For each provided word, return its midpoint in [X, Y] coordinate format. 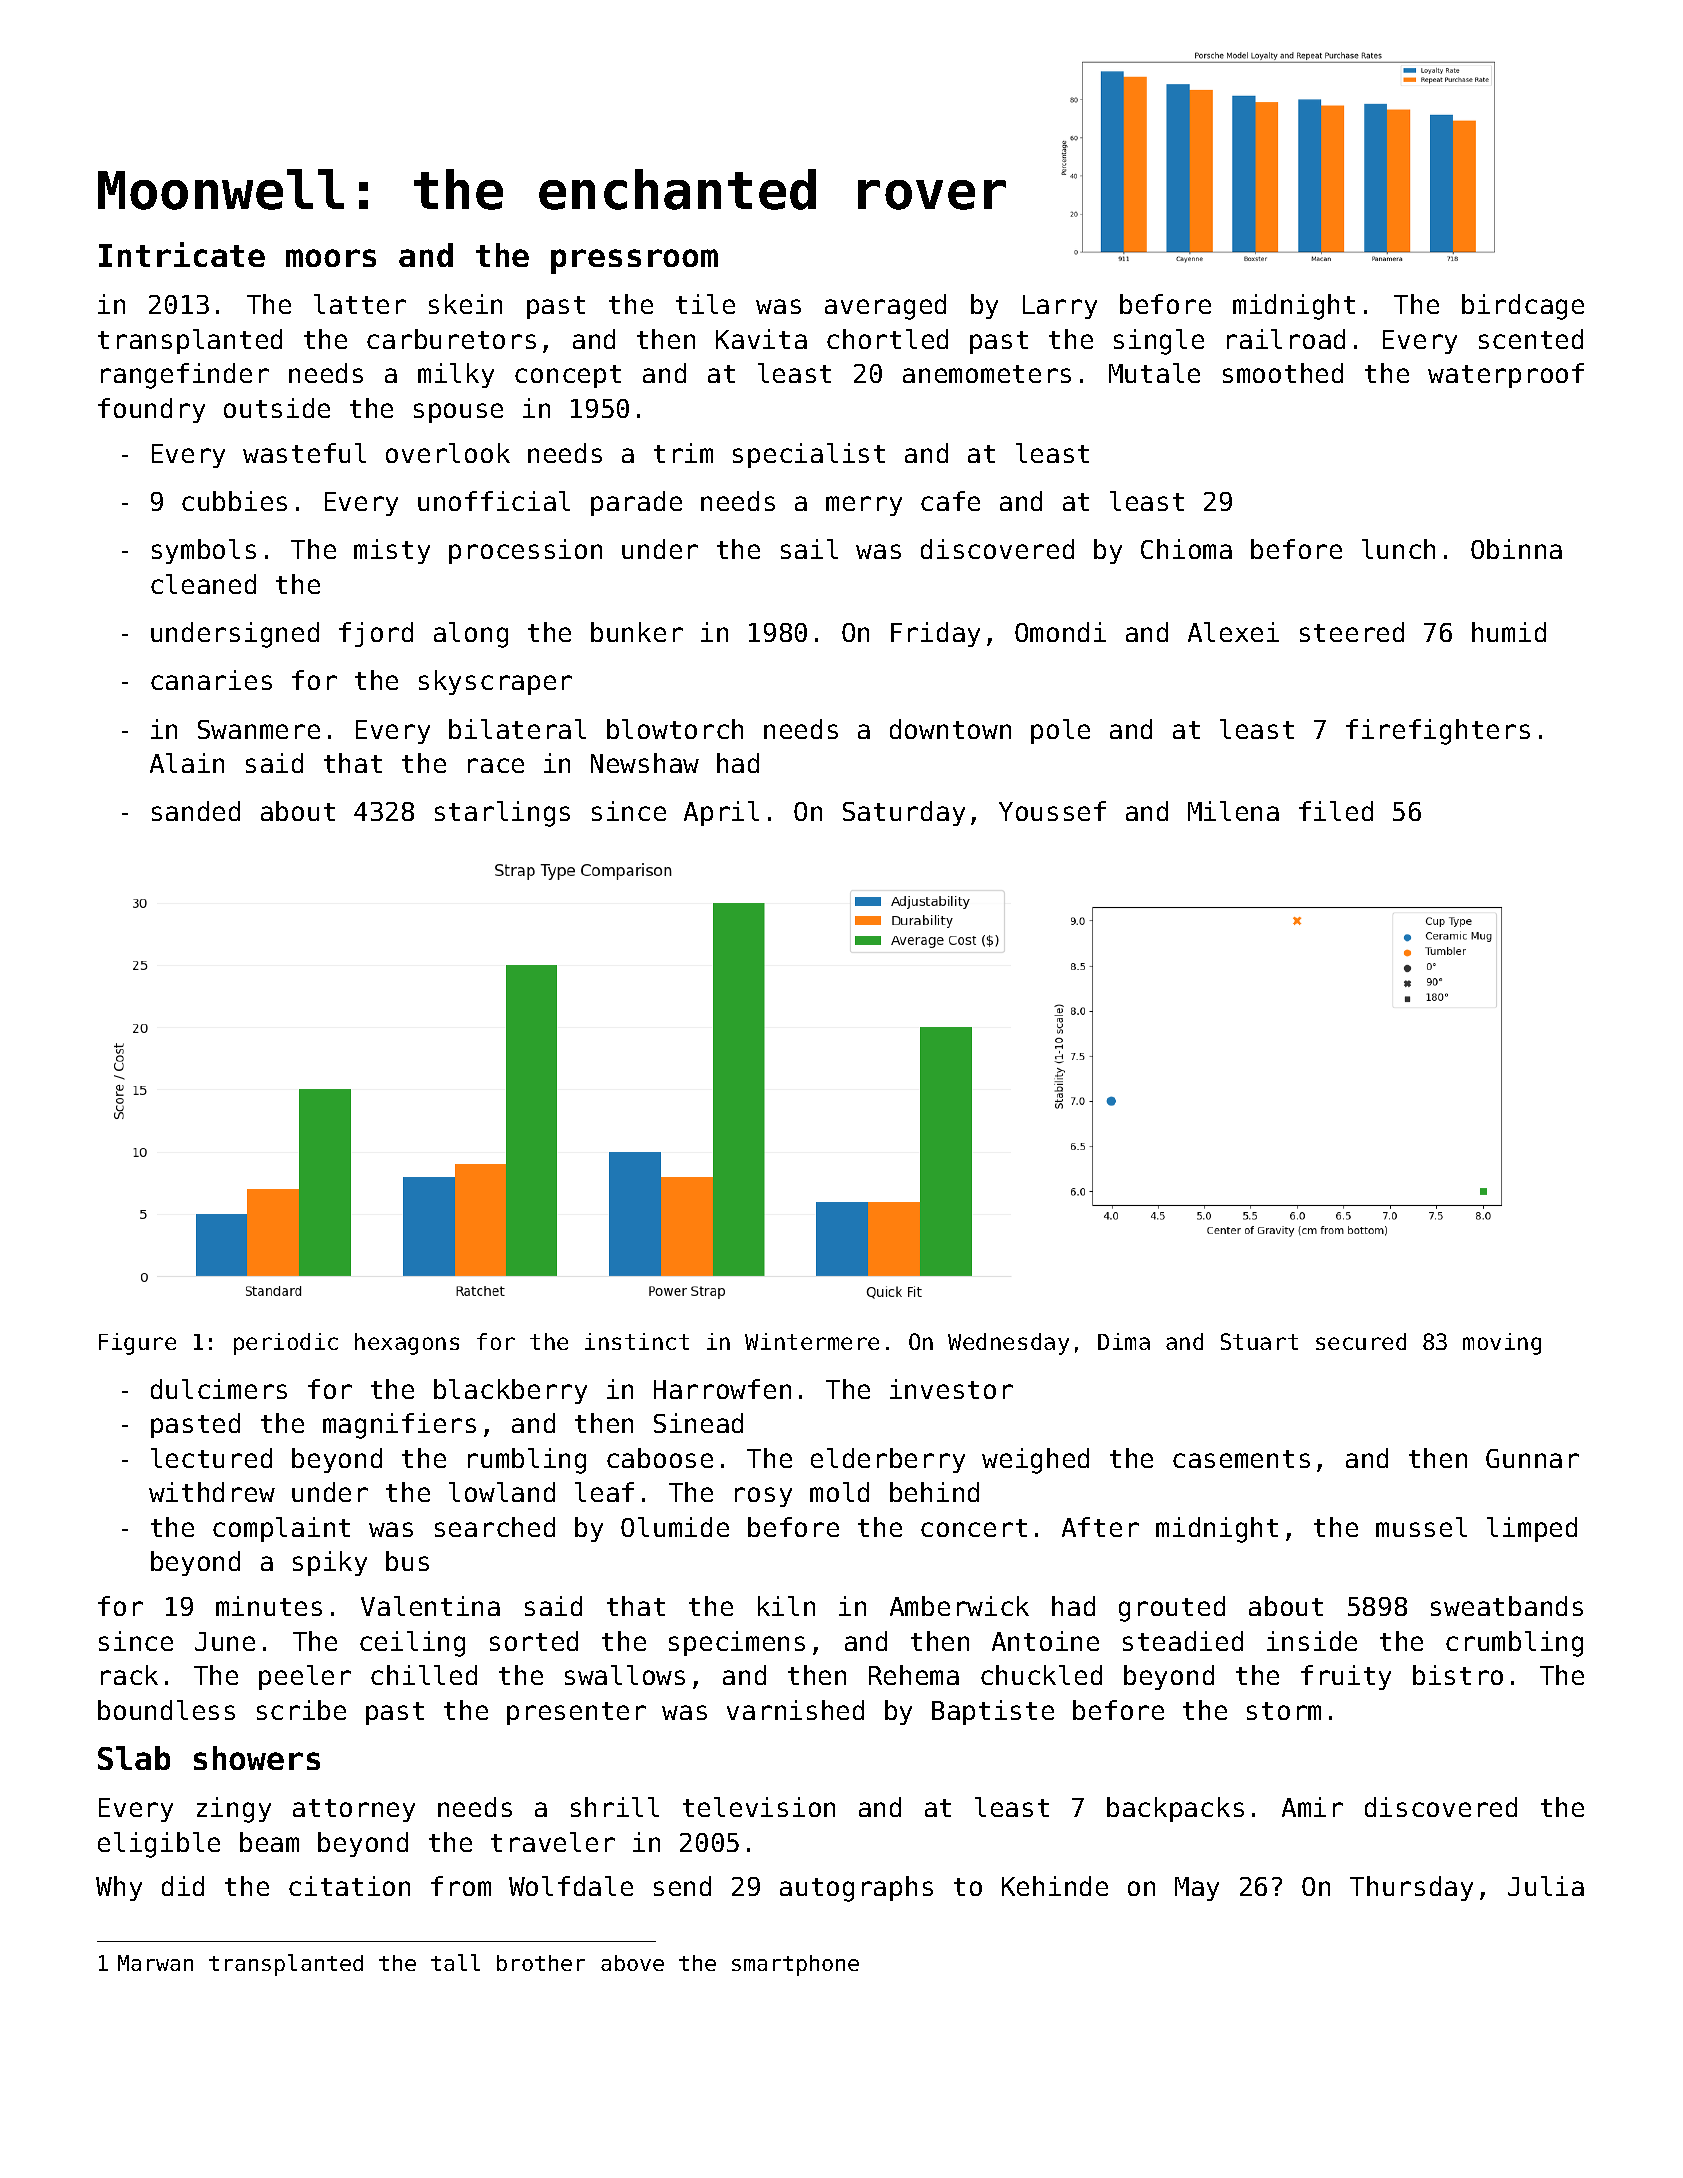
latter [360, 304]
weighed [1035, 1461]
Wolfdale [571, 1886]
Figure [137, 1344]
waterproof [1506, 375]
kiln [786, 1606]
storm [1284, 1711]
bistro [1458, 1675]
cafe [950, 501]
